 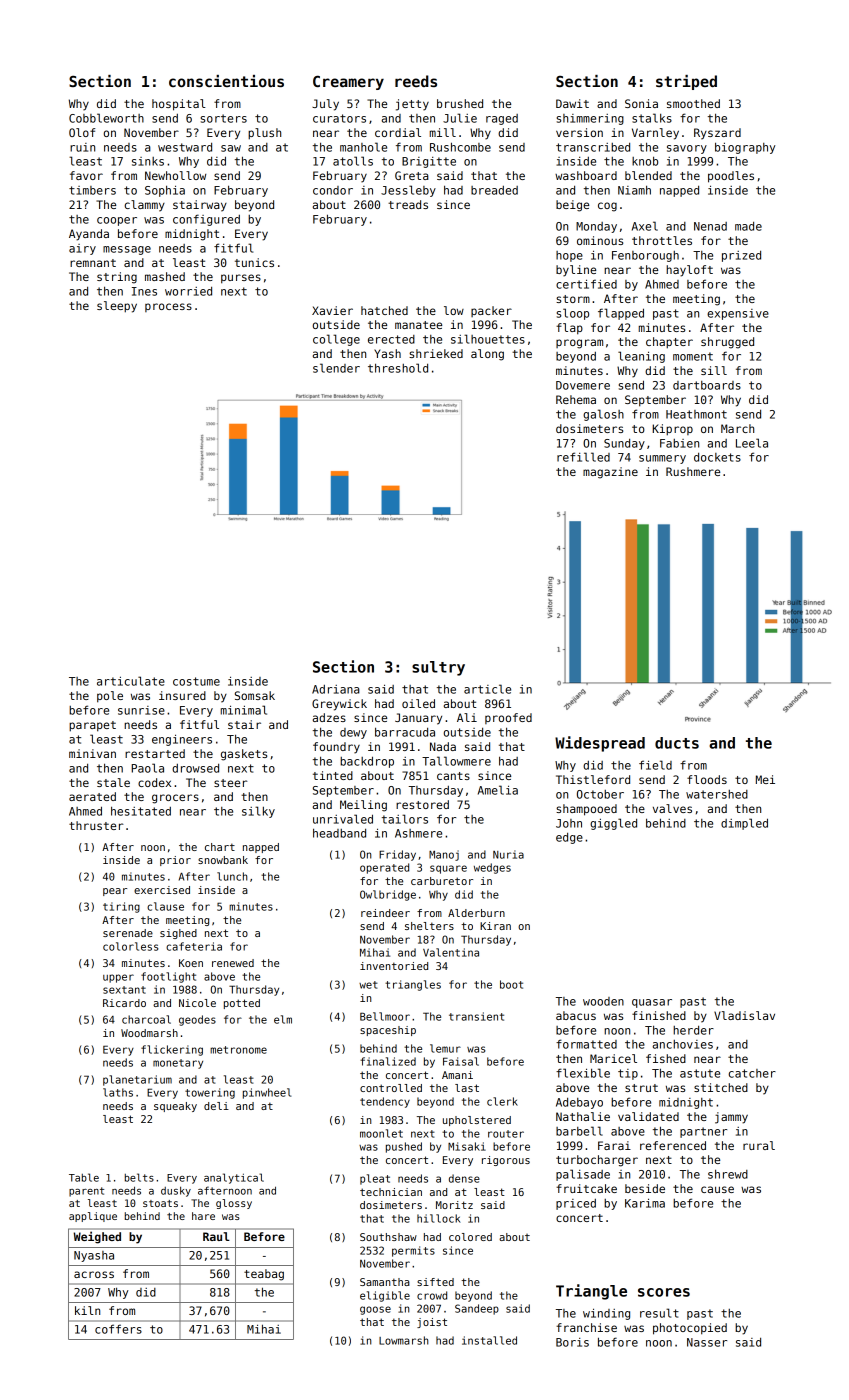 What do you see at coordinates (333, 775) in the screenshot?
I see `tinted` at bounding box center [333, 775].
